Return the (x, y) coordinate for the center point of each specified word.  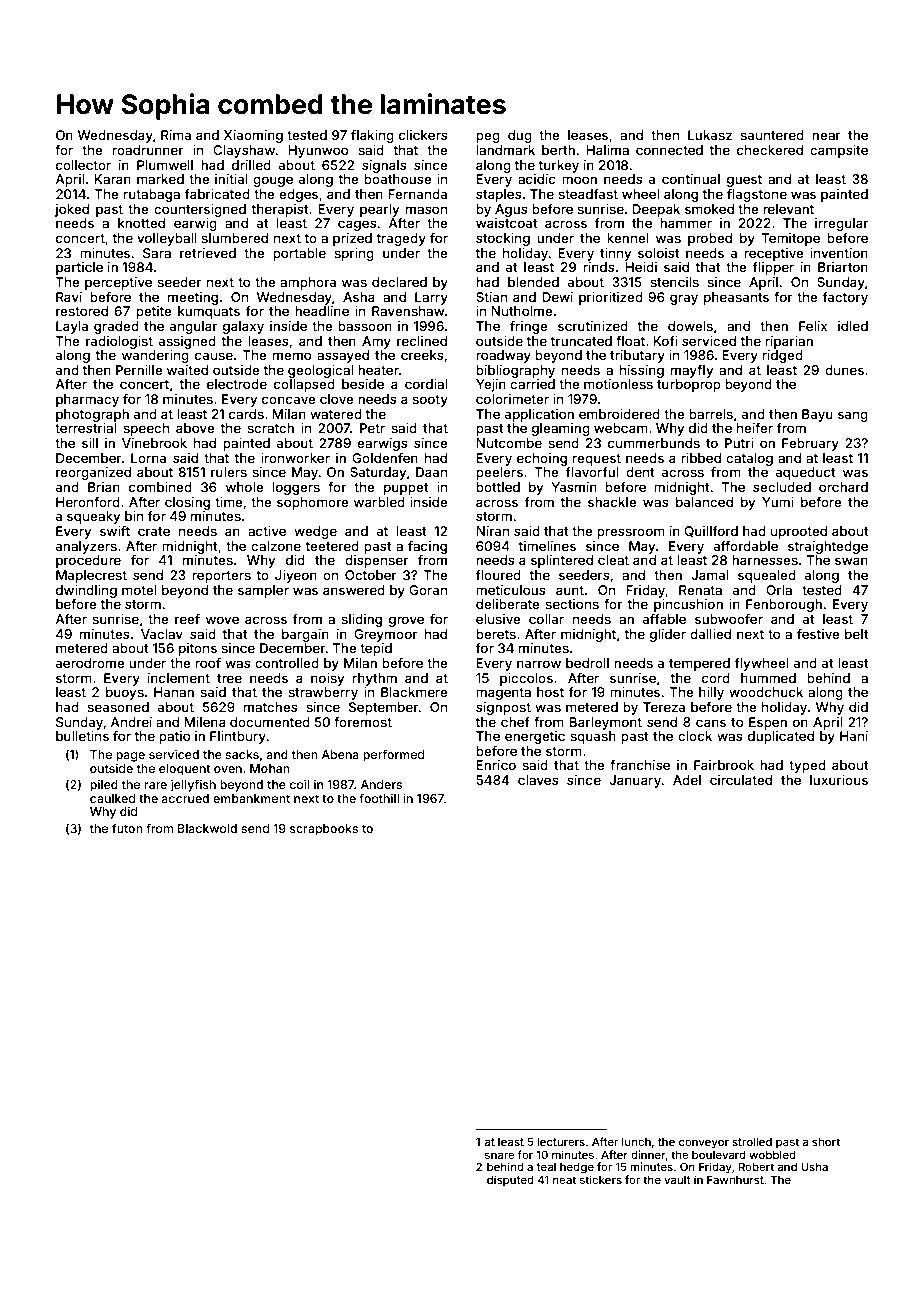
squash (593, 737)
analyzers (86, 547)
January (635, 781)
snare (500, 1155)
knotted (141, 223)
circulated (741, 780)
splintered (562, 561)
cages (357, 225)
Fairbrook (724, 765)
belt (857, 634)
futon (127, 828)
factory (845, 298)
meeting (193, 298)
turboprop (689, 385)
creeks (422, 355)
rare (156, 785)
